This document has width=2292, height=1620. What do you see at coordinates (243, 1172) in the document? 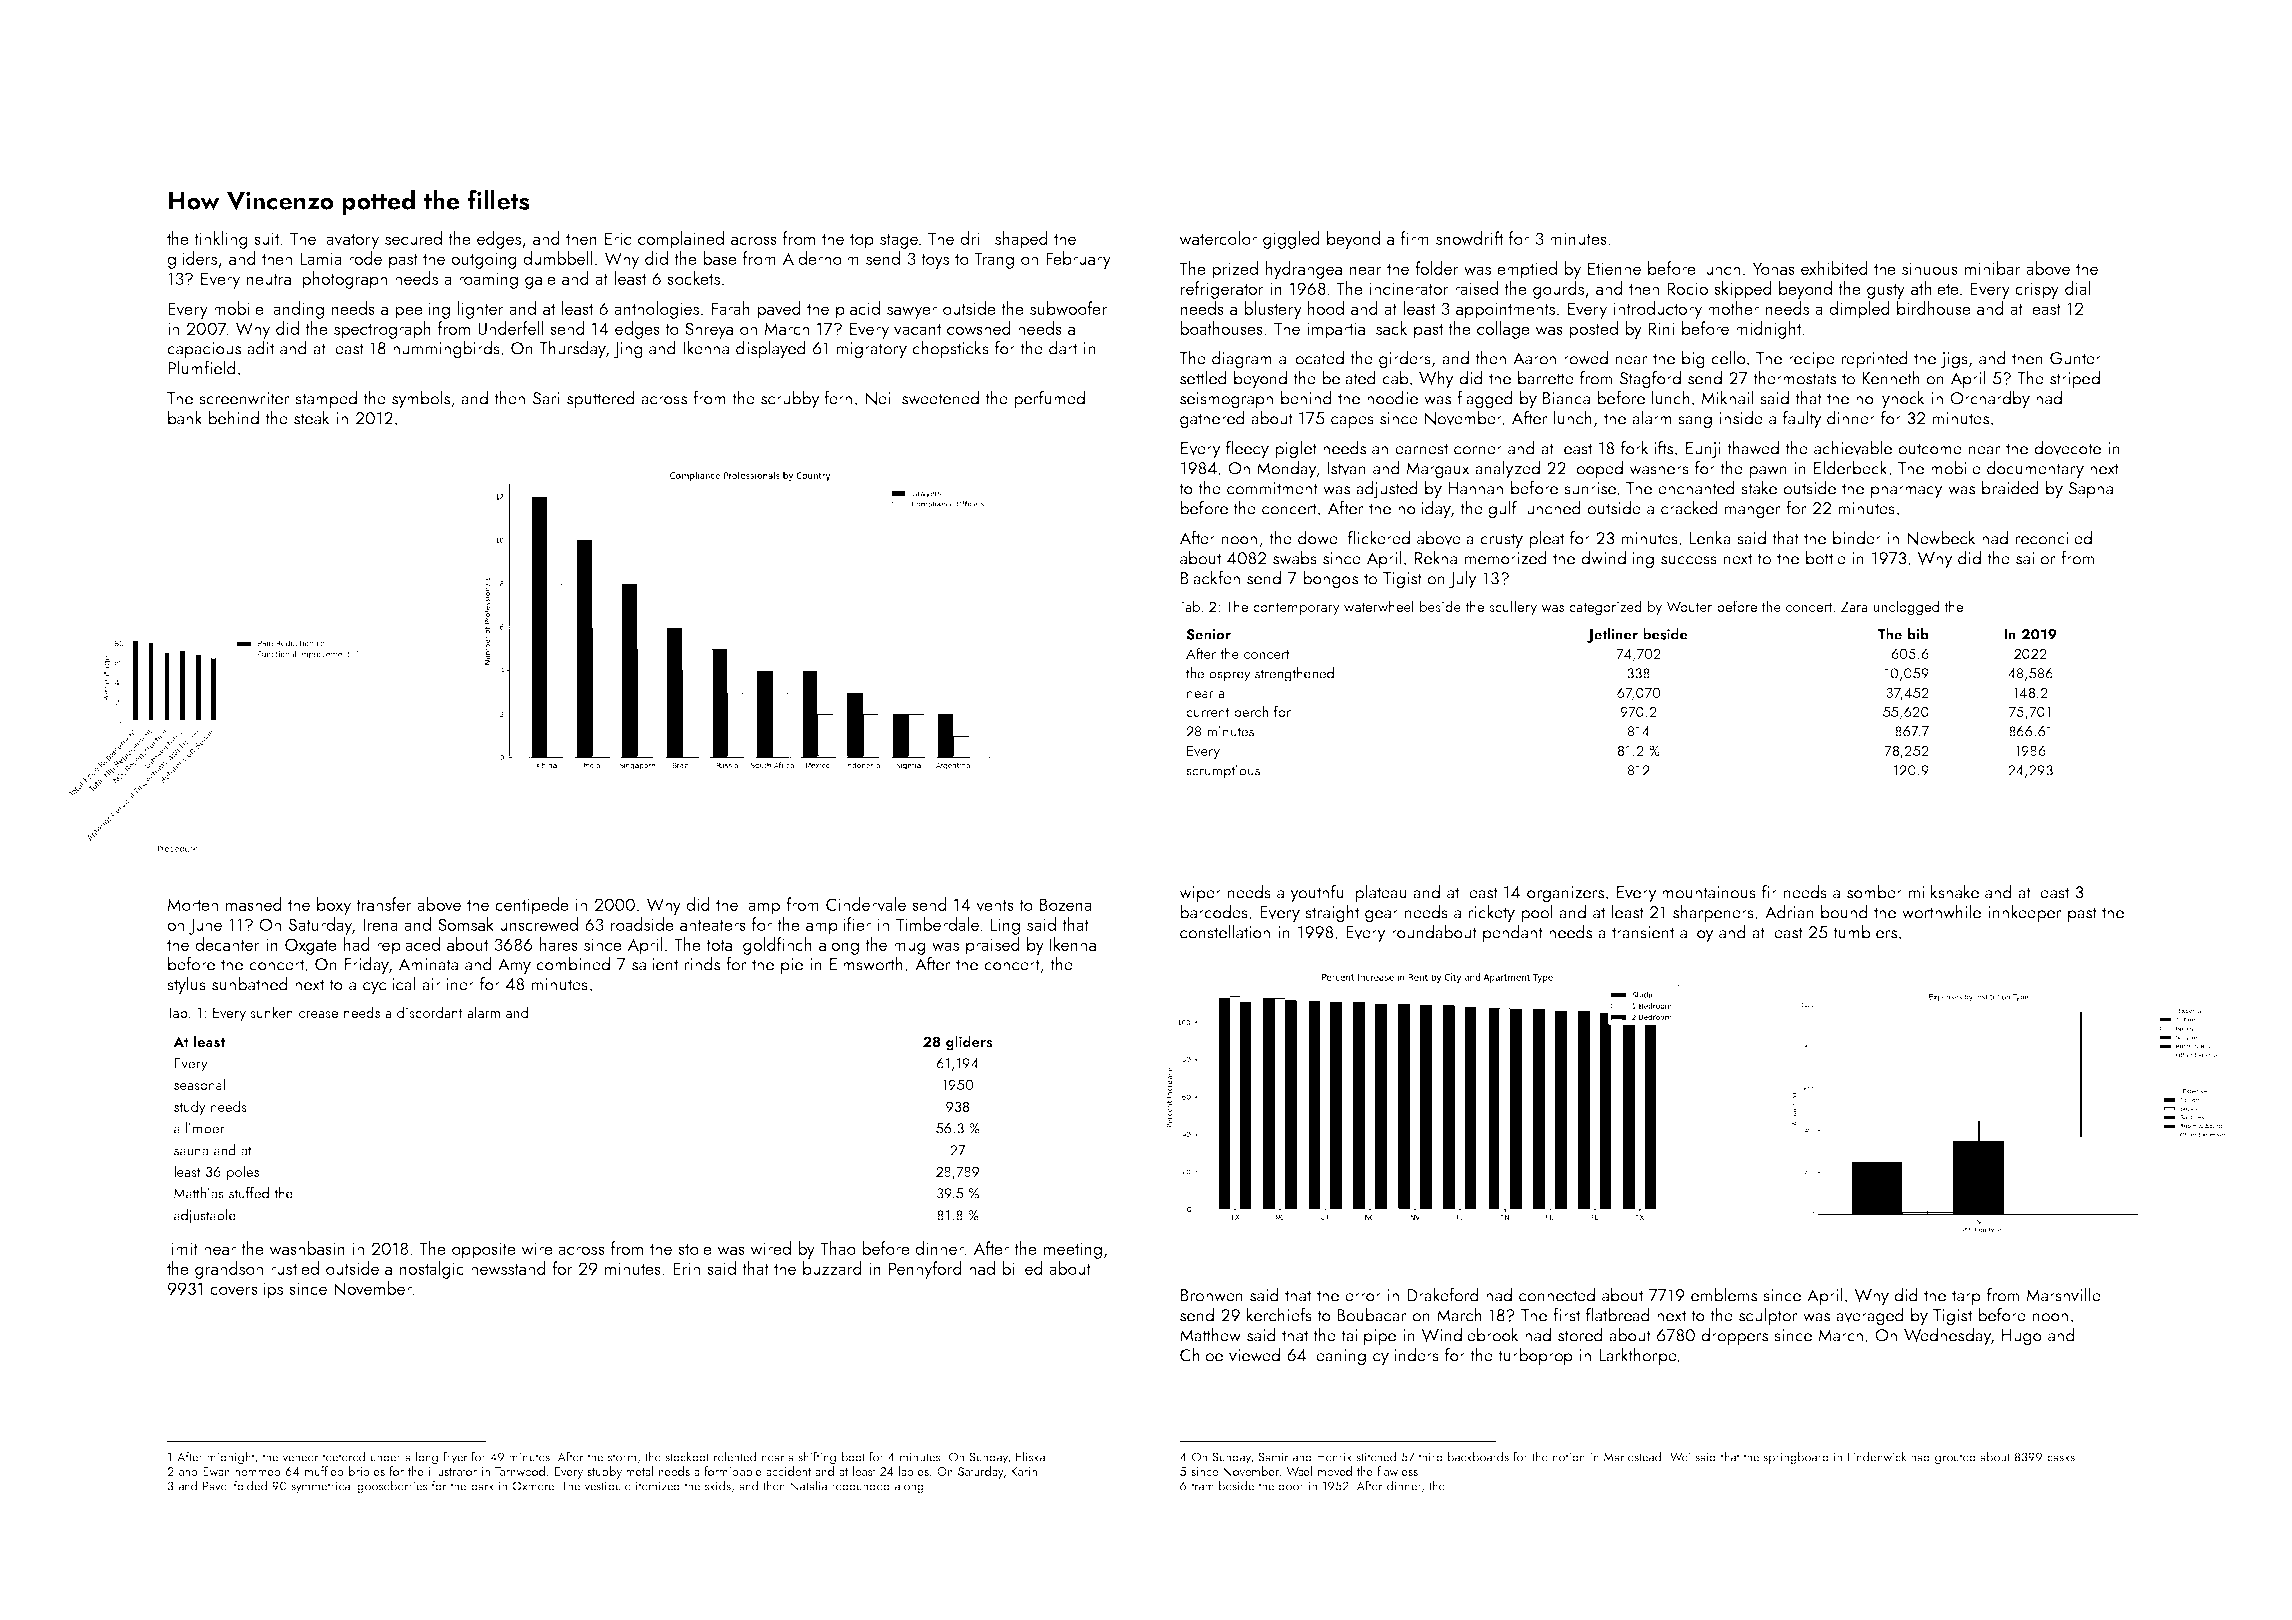
I see `poles` at bounding box center [243, 1172].
